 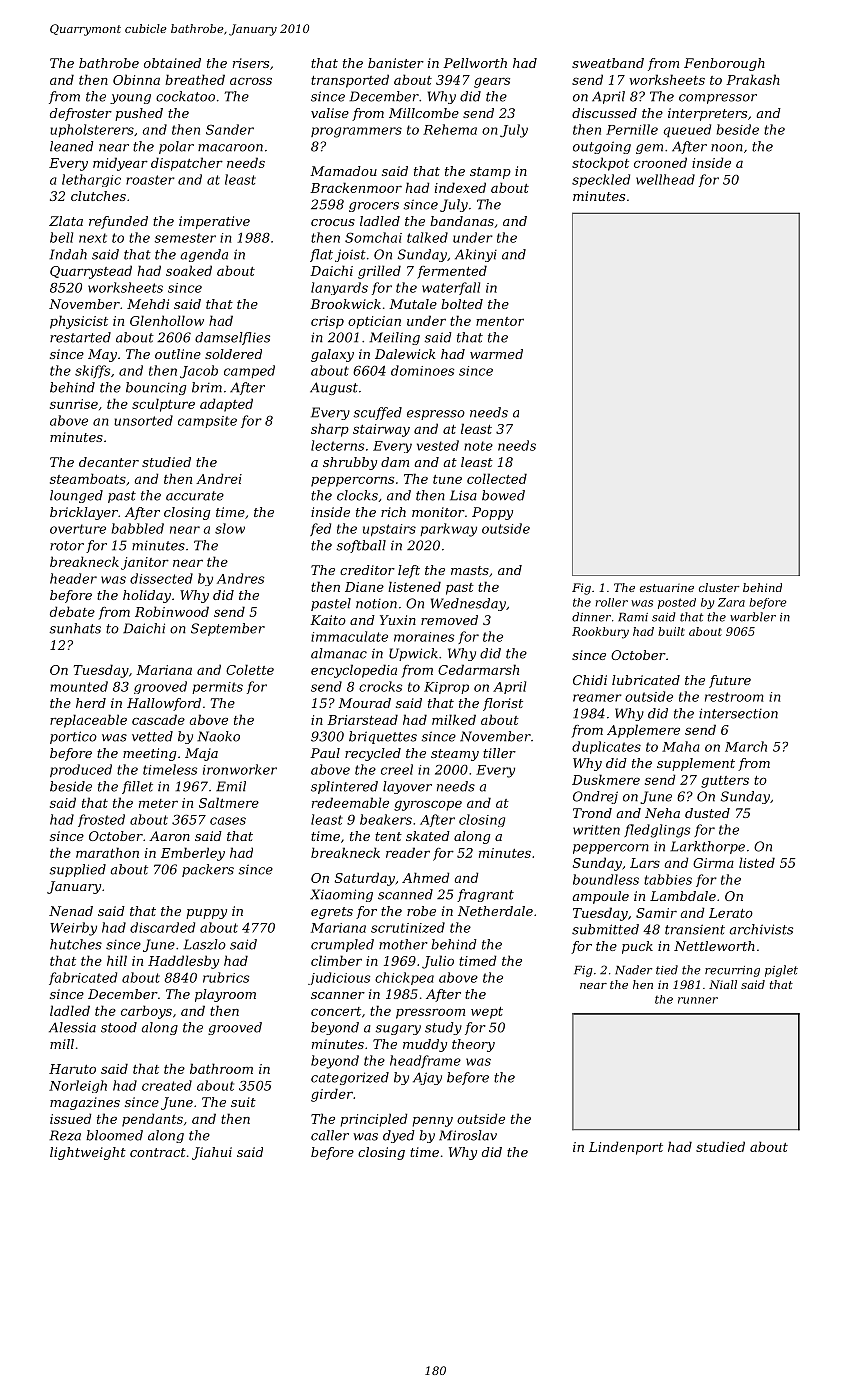 What do you see at coordinates (496, 354) in the image?
I see `warmed` at bounding box center [496, 354].
